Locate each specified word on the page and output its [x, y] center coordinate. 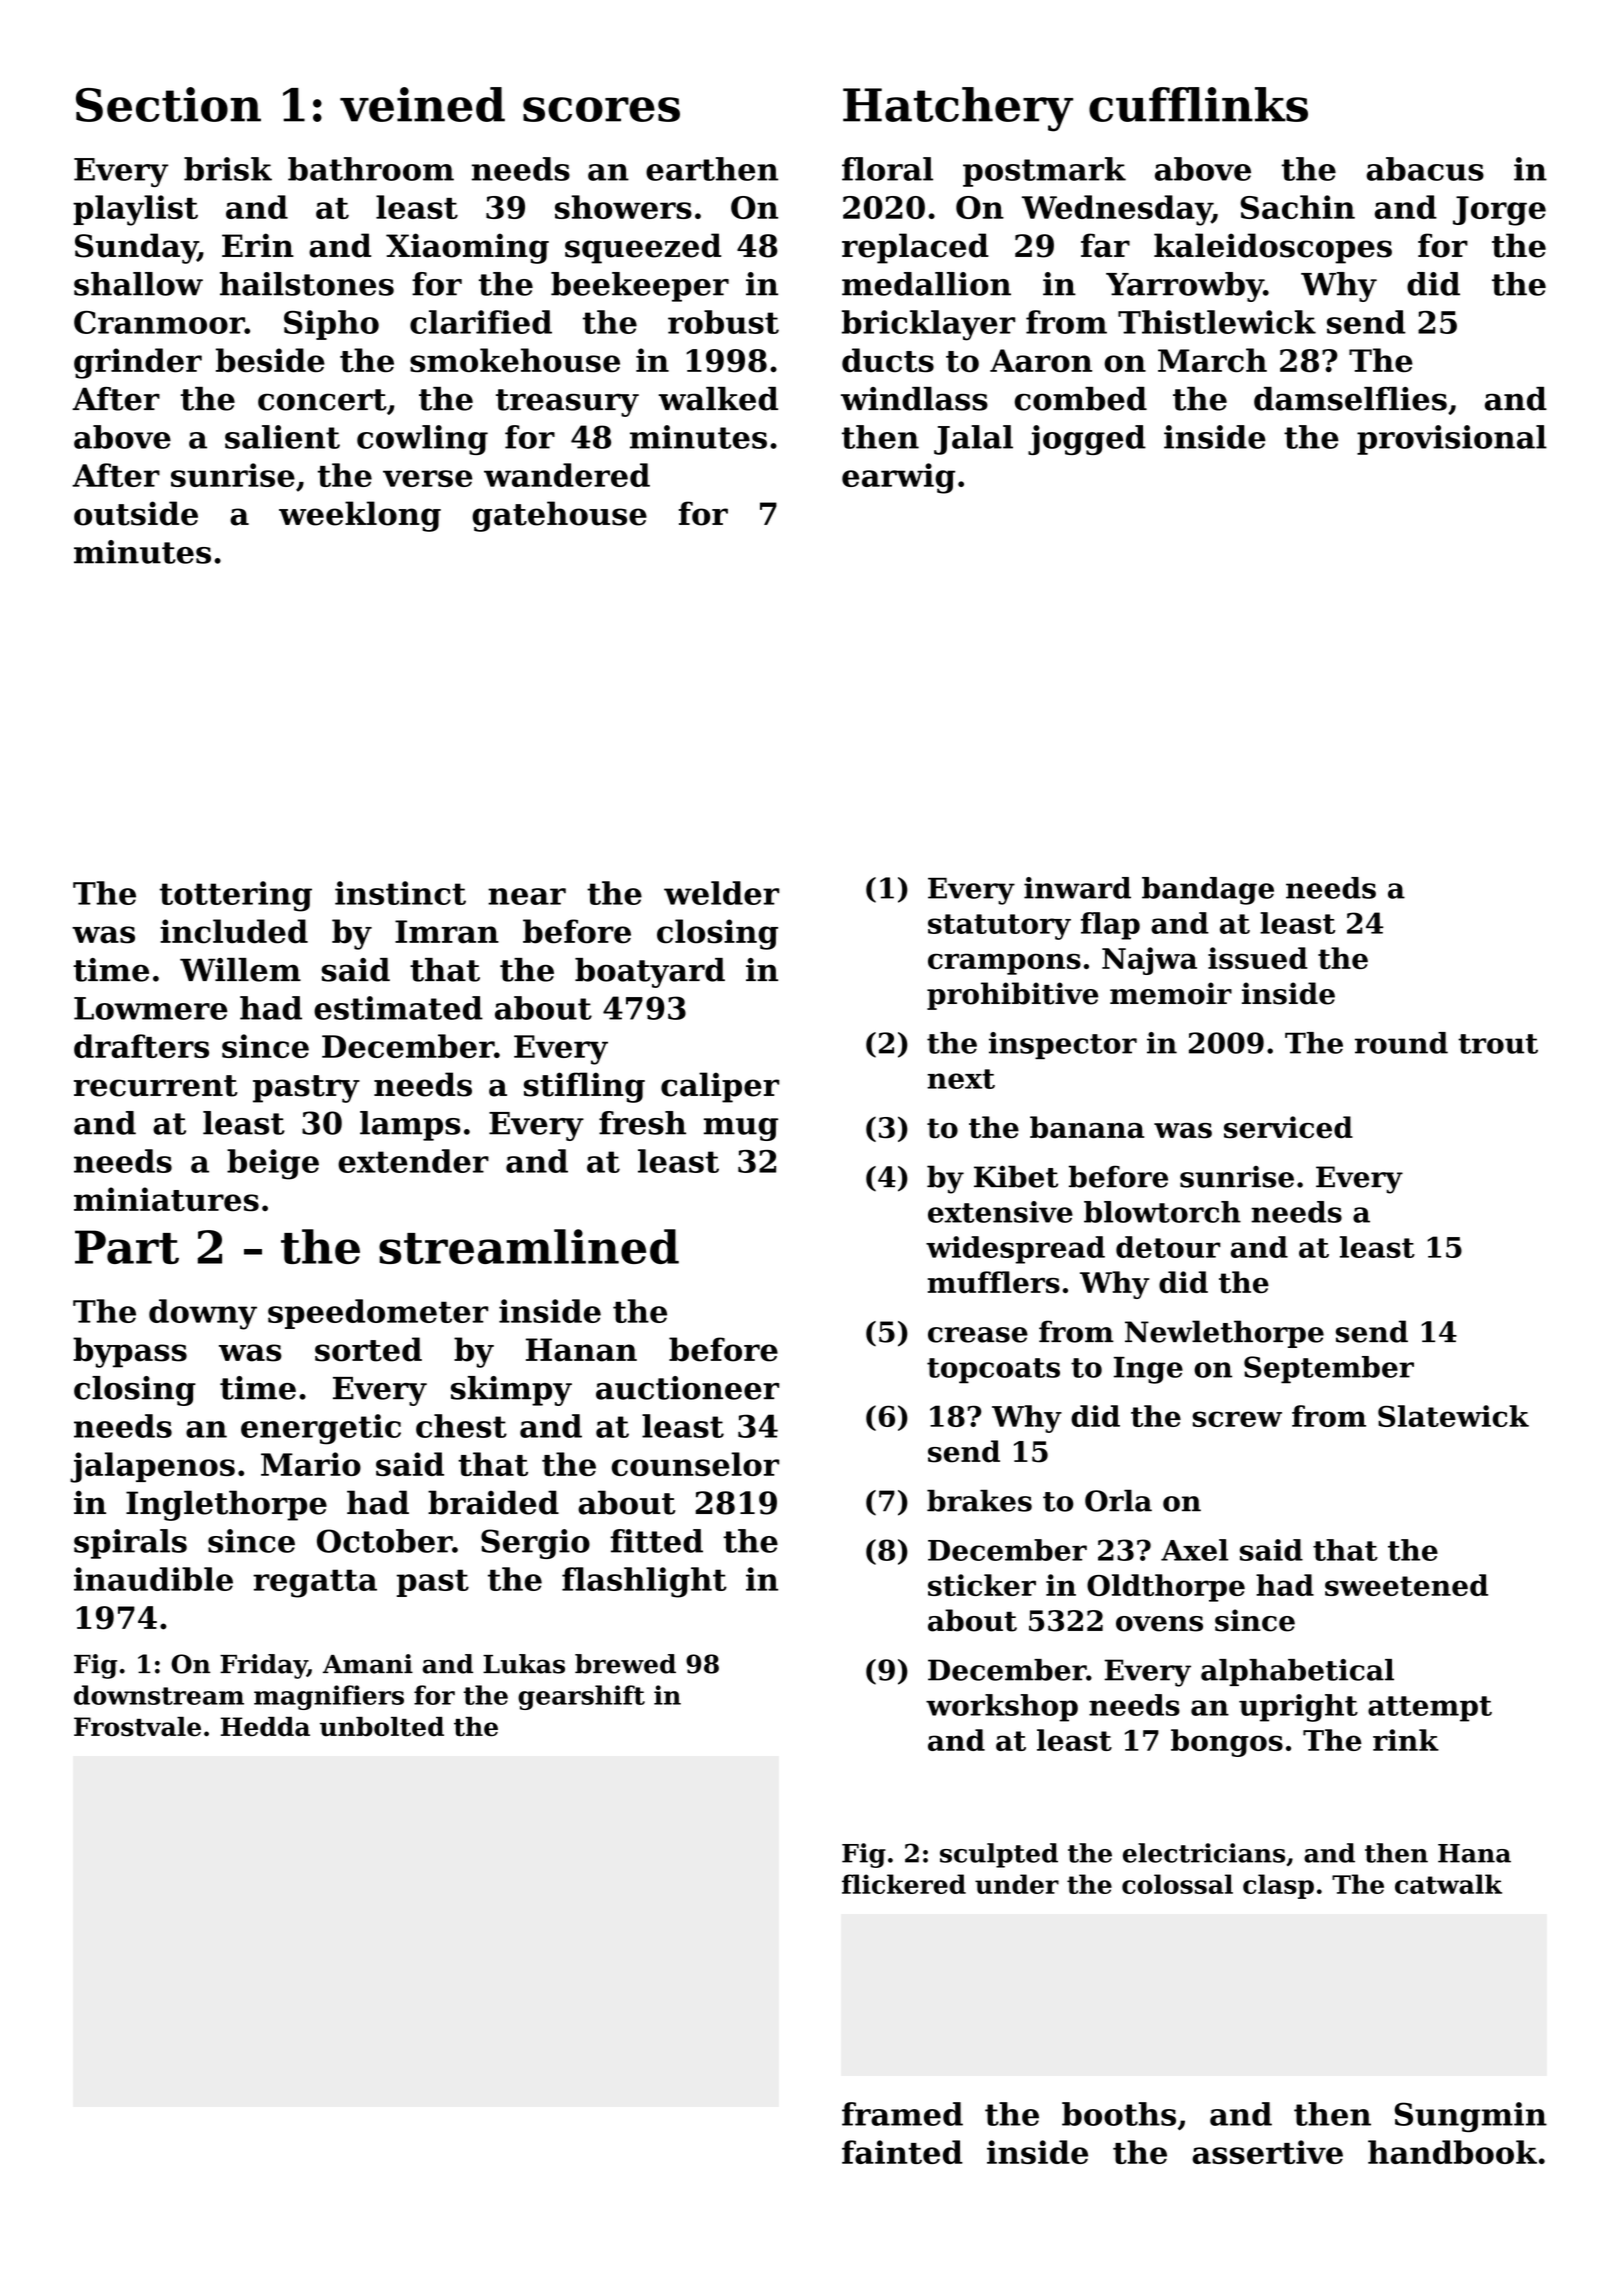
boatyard [650, 973]
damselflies [1350, 399]
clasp [1278, 1886]
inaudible [153, 1579]
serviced [1288, 1127]
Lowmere [151, 1008]
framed [902, 2114]
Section [168, 104]
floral [887, 169]
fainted [902, 2152]
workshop [1002, 1708]
